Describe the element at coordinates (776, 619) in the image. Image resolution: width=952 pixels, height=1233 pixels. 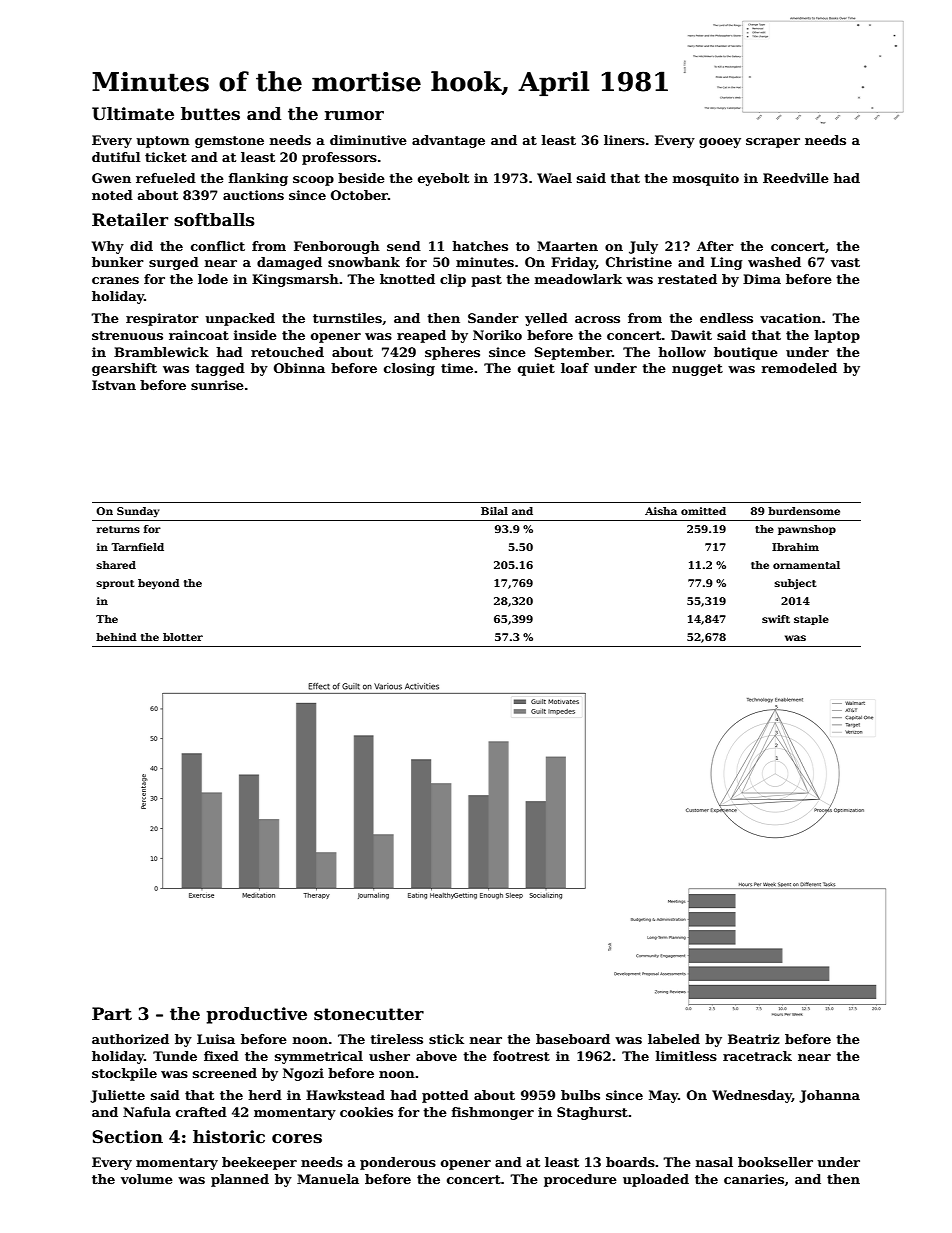
I see `swift` at that location.
